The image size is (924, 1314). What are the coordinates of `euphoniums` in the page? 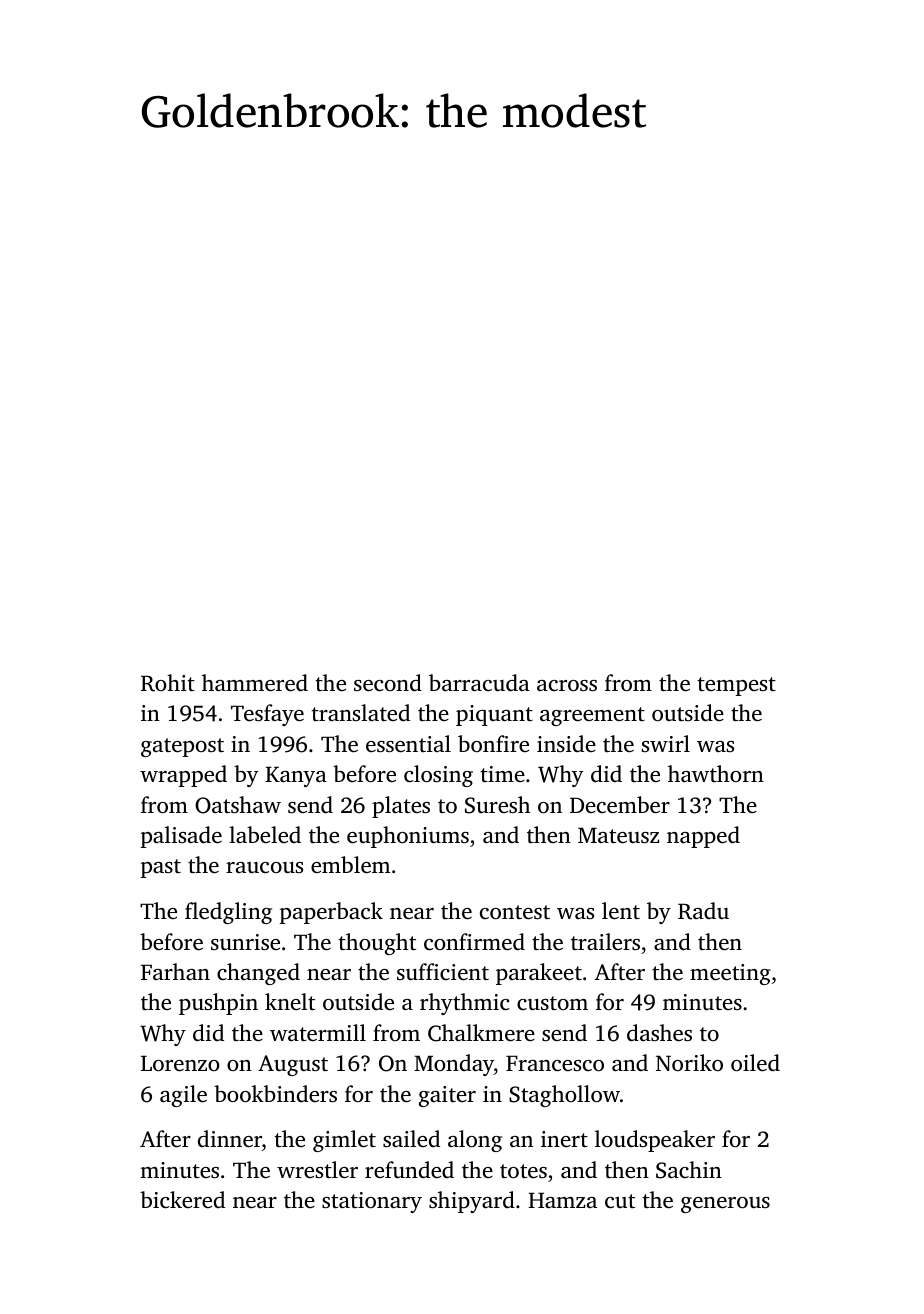 It's located at (408, 837).
